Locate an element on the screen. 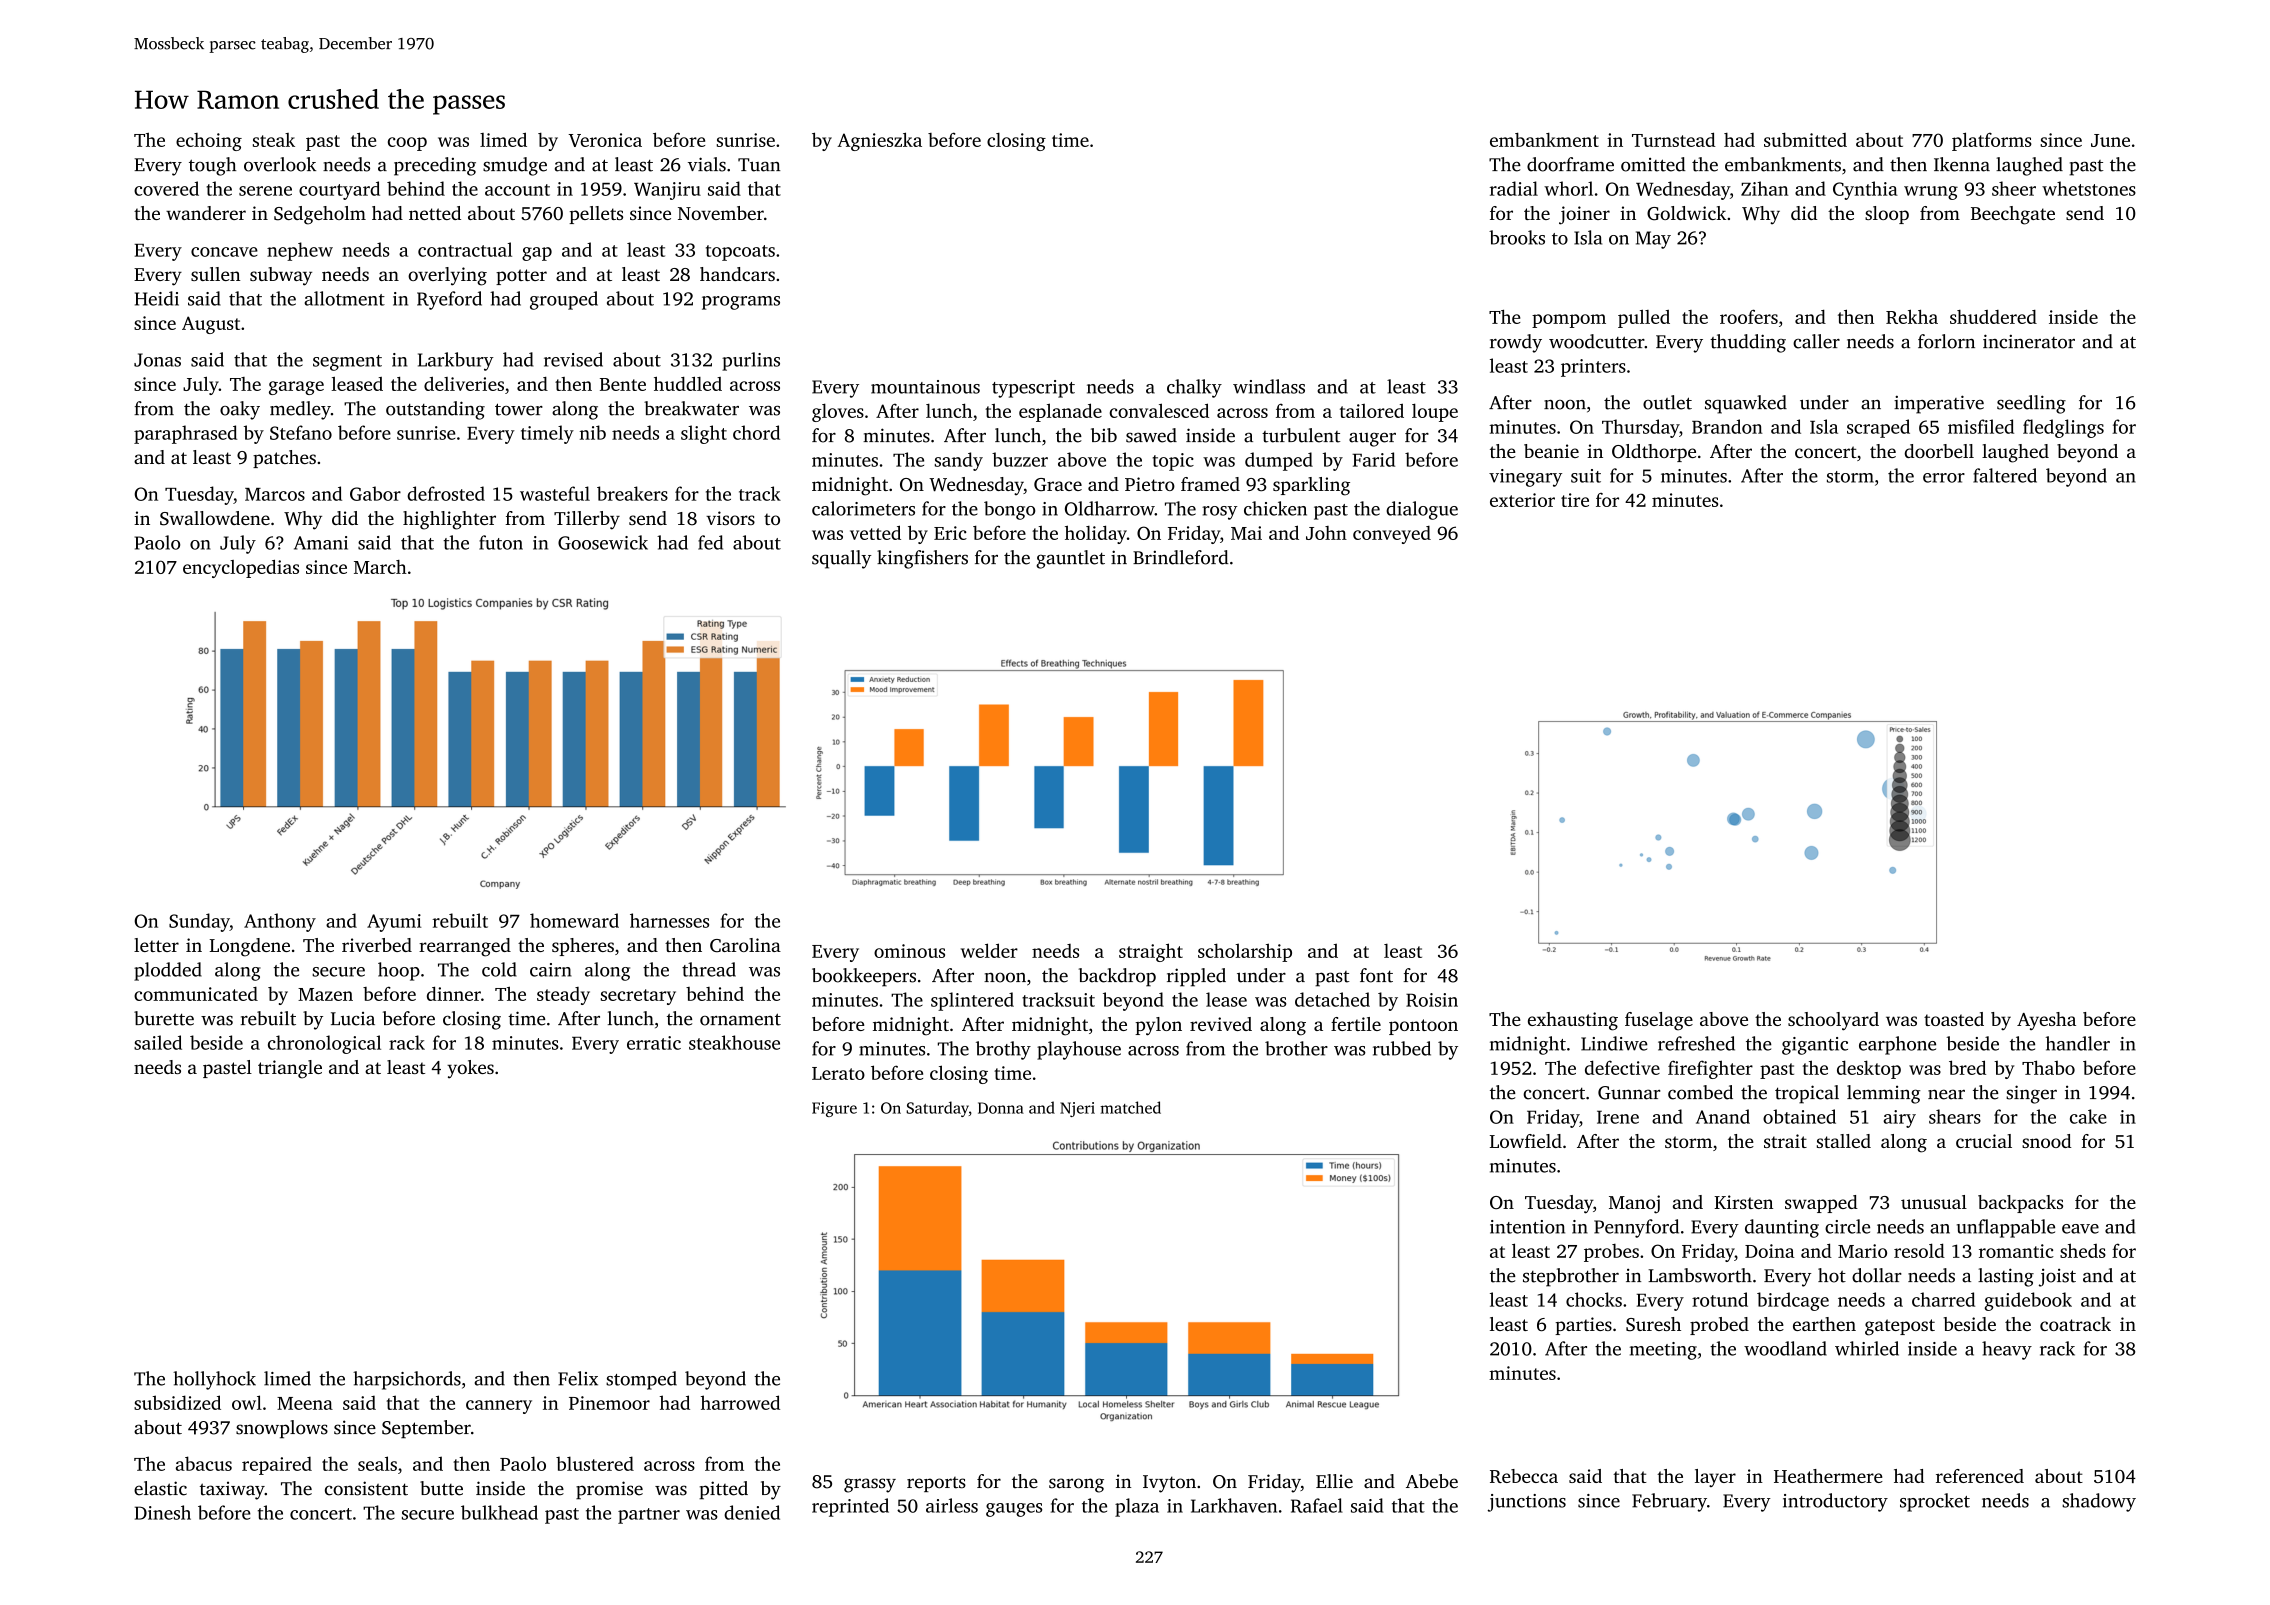 This screenshot has height=1605, width=2270. rowdy is located at coordinates (1516, 343).
